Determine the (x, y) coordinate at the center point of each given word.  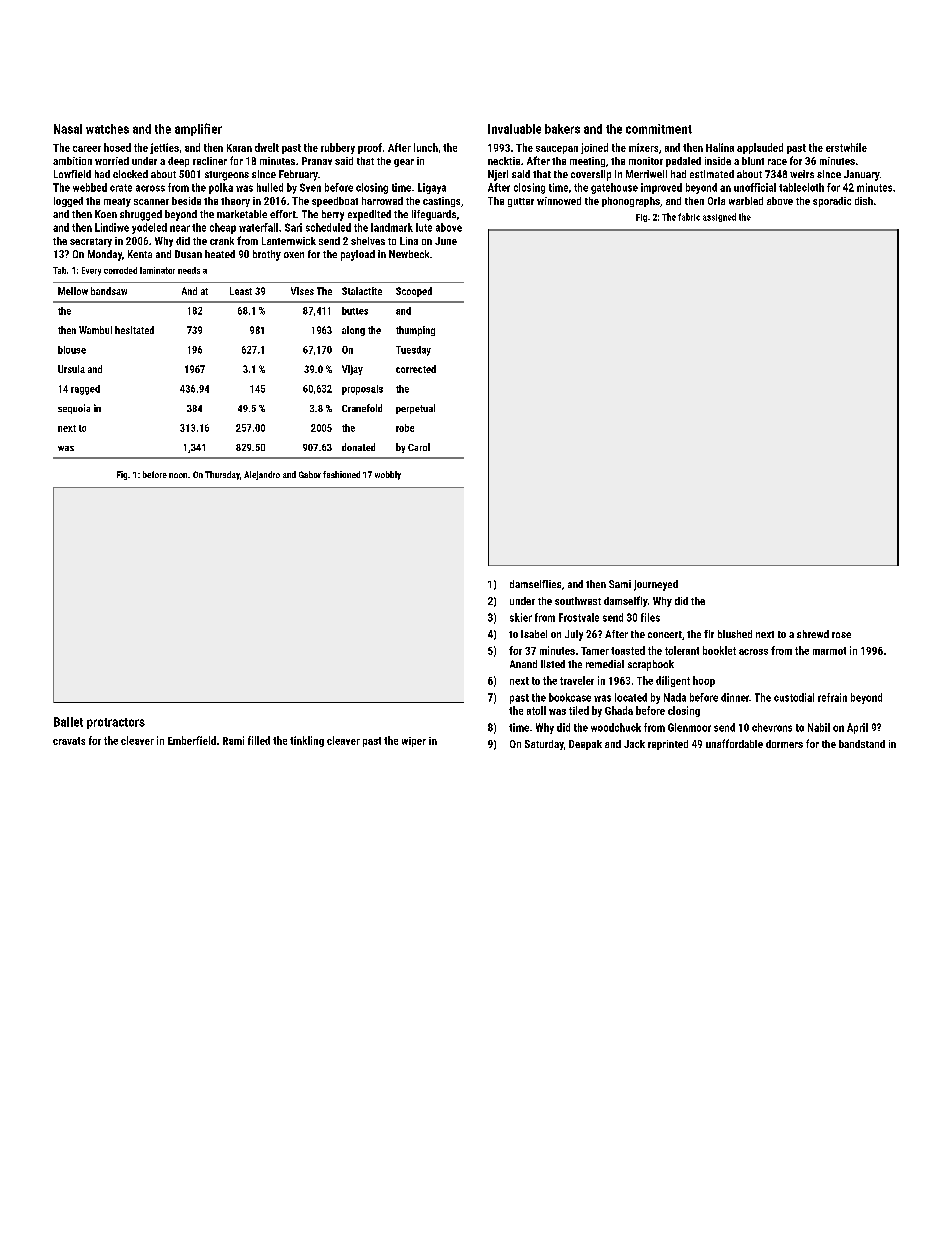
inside (718, 161)
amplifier (198, 129)
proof (370, 148)
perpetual (415, 409)
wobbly (388, 475)
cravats (69, 741)
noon (178, 475)
